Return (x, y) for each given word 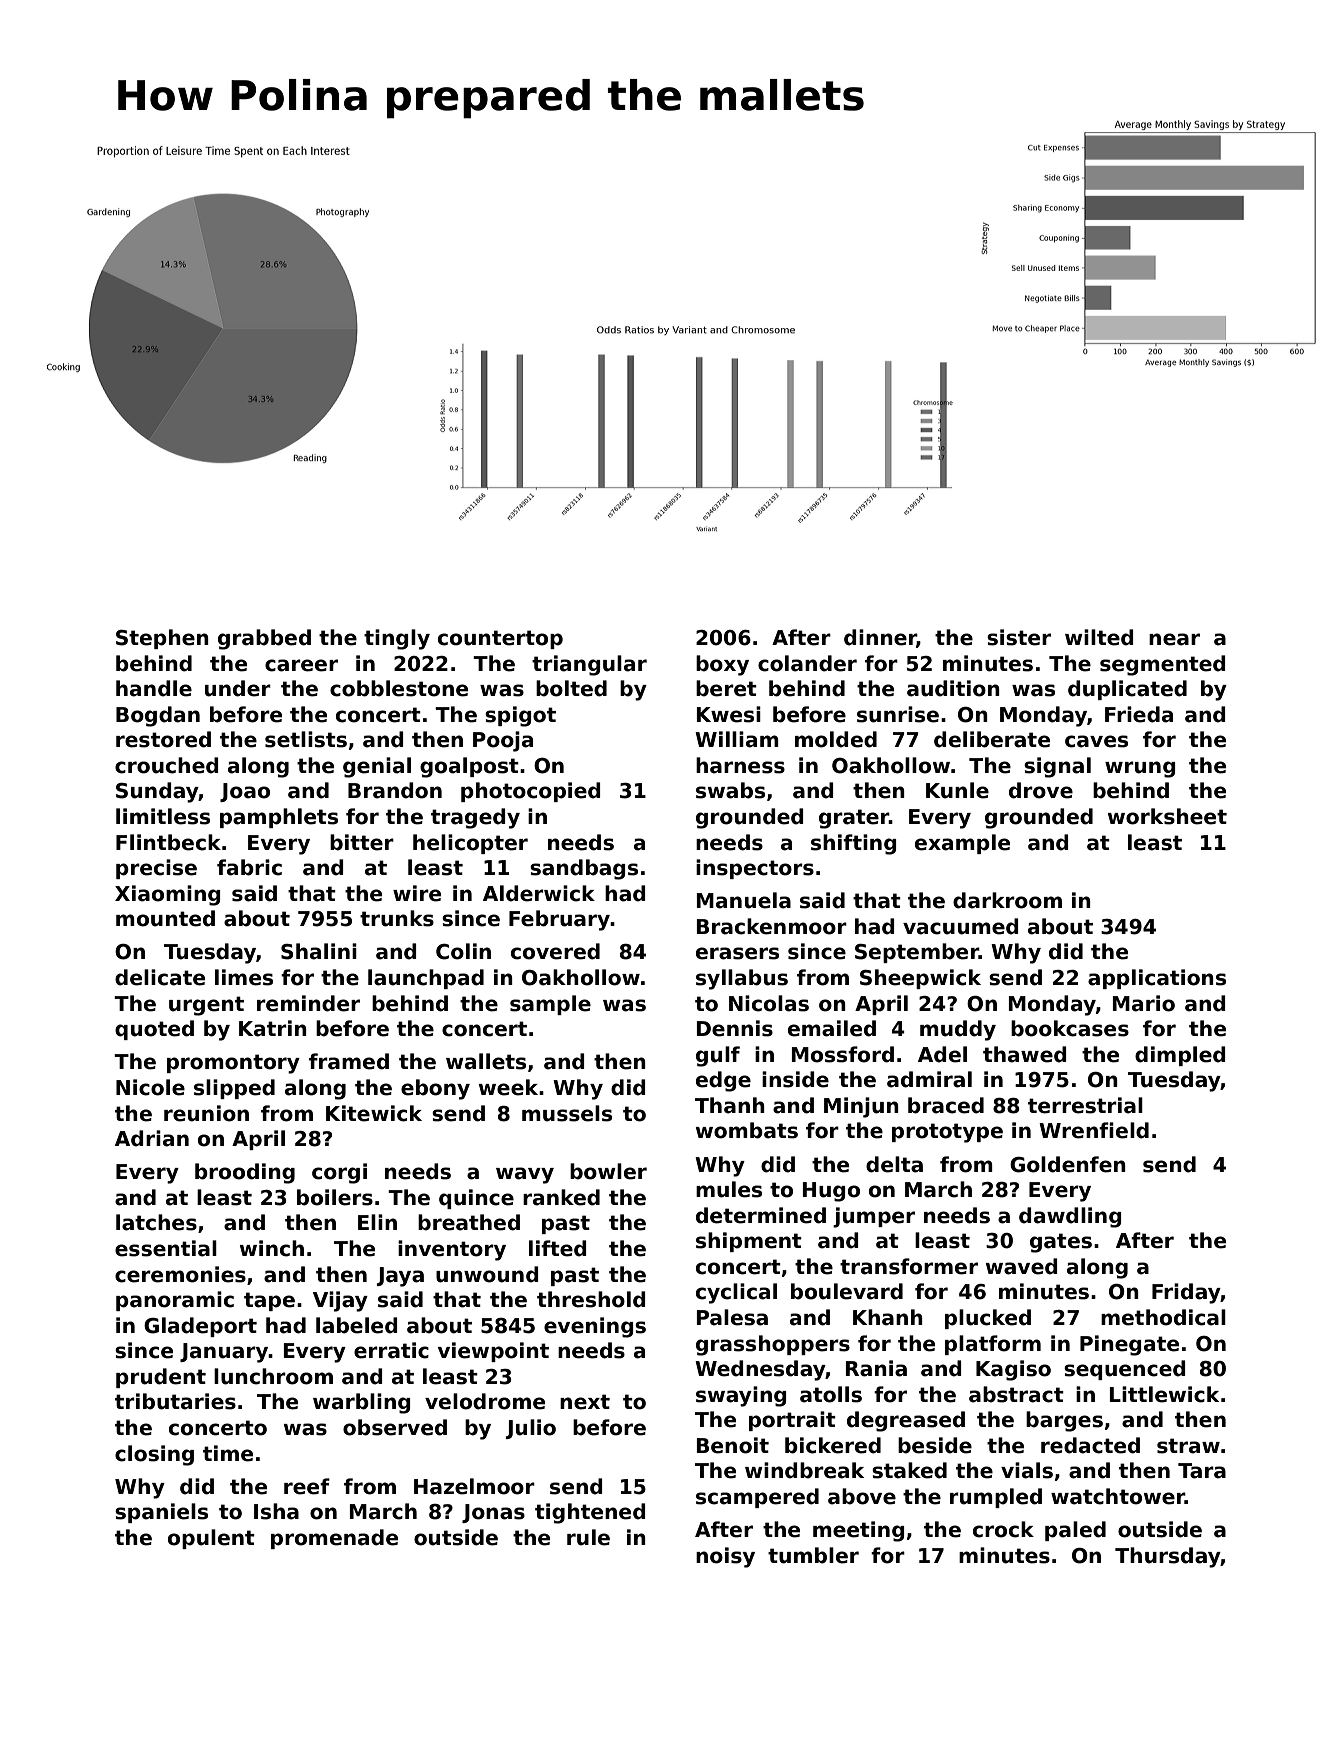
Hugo (831, 1192)
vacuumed (960, 926)
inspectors (755, 869)
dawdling (1070, 1217)
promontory (233, 1064)
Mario (1144, 1003)
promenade (334, 1539)
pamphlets (279, 818)
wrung (1140, 769)
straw (1188, 1446)
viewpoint (493, 1352)
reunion (206, 1113)
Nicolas (769, 1003)
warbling (361, 1403)
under (238, 688)
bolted (571, 688)
